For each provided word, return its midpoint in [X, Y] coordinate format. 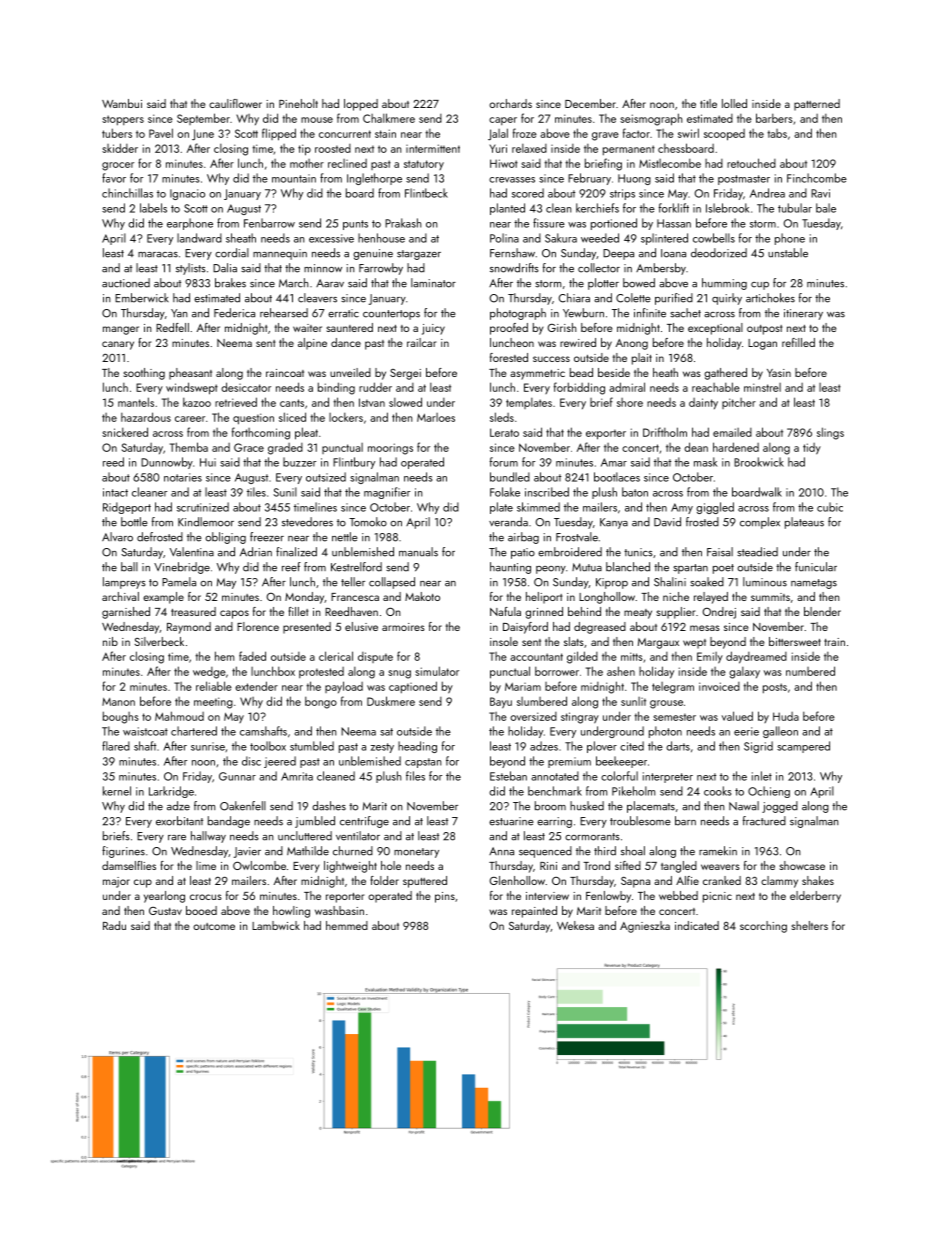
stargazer [419, 255]
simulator [437, 671]
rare [177, 838]
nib [110, 641]
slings [830, 433]
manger [121, 330]
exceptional [715, 329]
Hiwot [504, 163]
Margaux [658, 643]
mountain [294, 178]
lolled [734, 103]
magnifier [387, 493]
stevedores [307, 522]
